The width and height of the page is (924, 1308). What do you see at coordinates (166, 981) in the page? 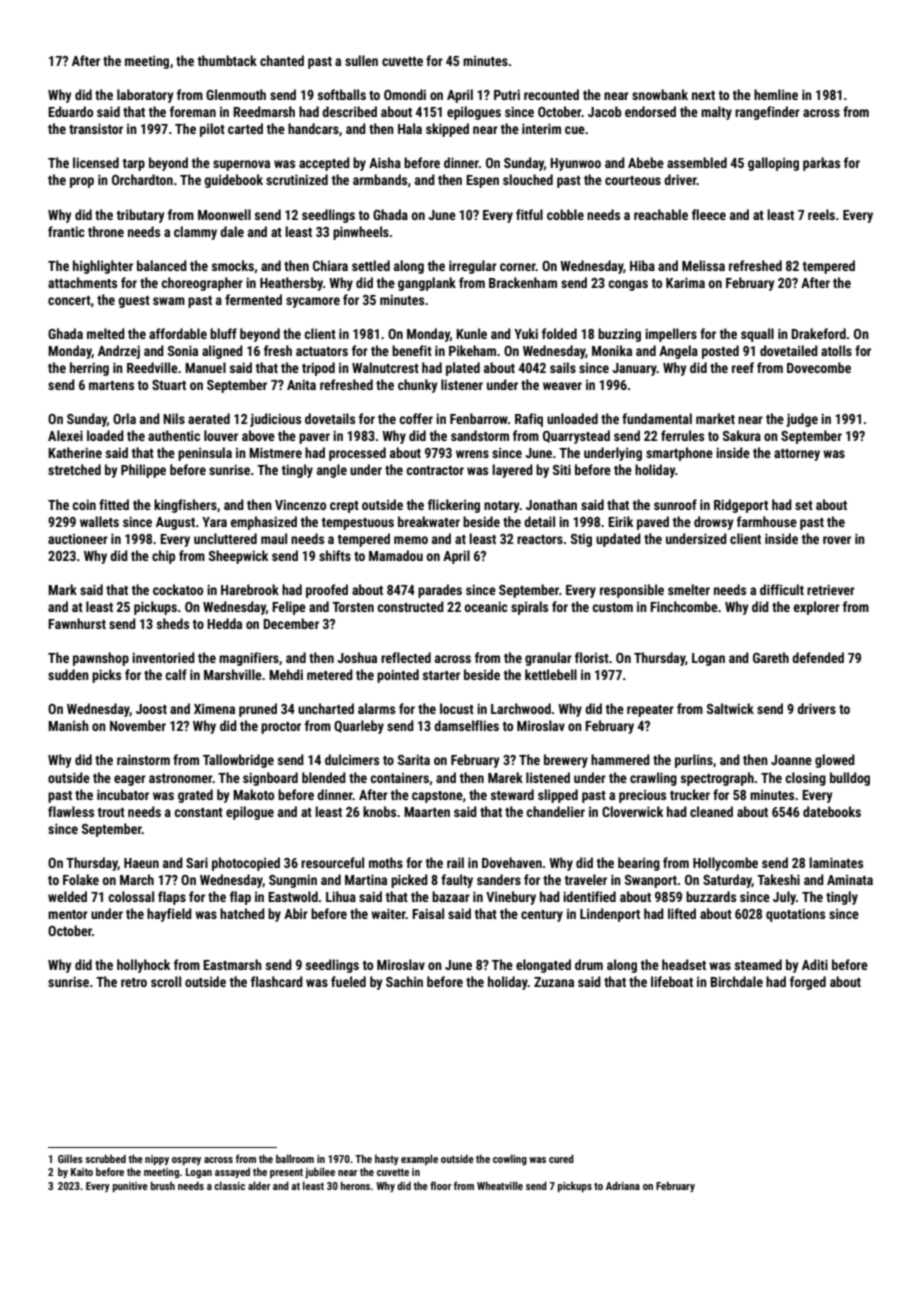
I see `scroll` at bounding box center [166, 981].
